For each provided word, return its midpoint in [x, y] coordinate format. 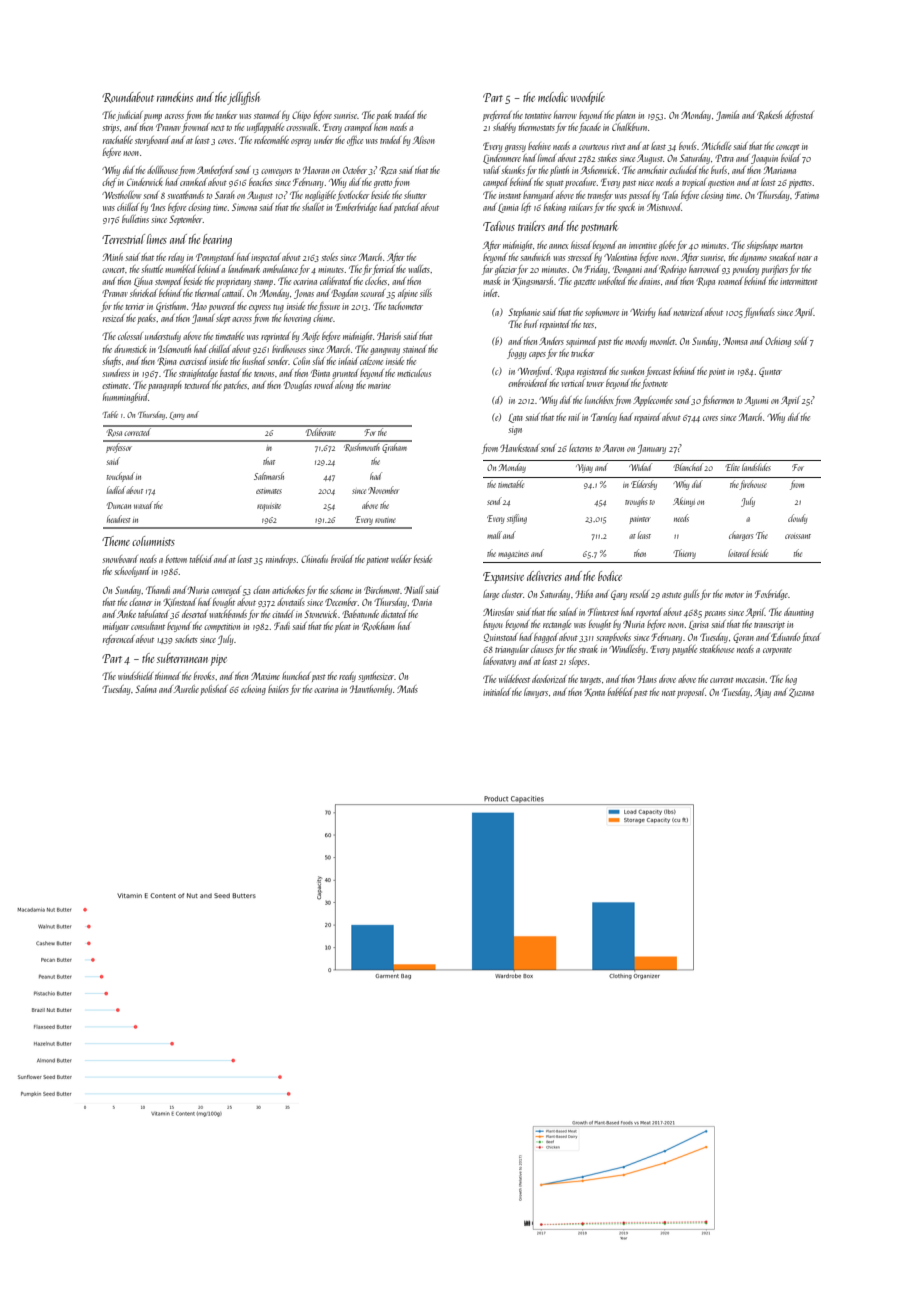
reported [649, 613]
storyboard [152, 141]
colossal [130, 336]
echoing [253, 690]
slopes [578, 662]
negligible [320, 196]
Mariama [780, 170]
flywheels [759, 313]
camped [495, 183]
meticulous [414, 373]
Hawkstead [519, 448]
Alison [424, 140]
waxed [143, 505]
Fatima [807, 195]
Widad [640, 467]
